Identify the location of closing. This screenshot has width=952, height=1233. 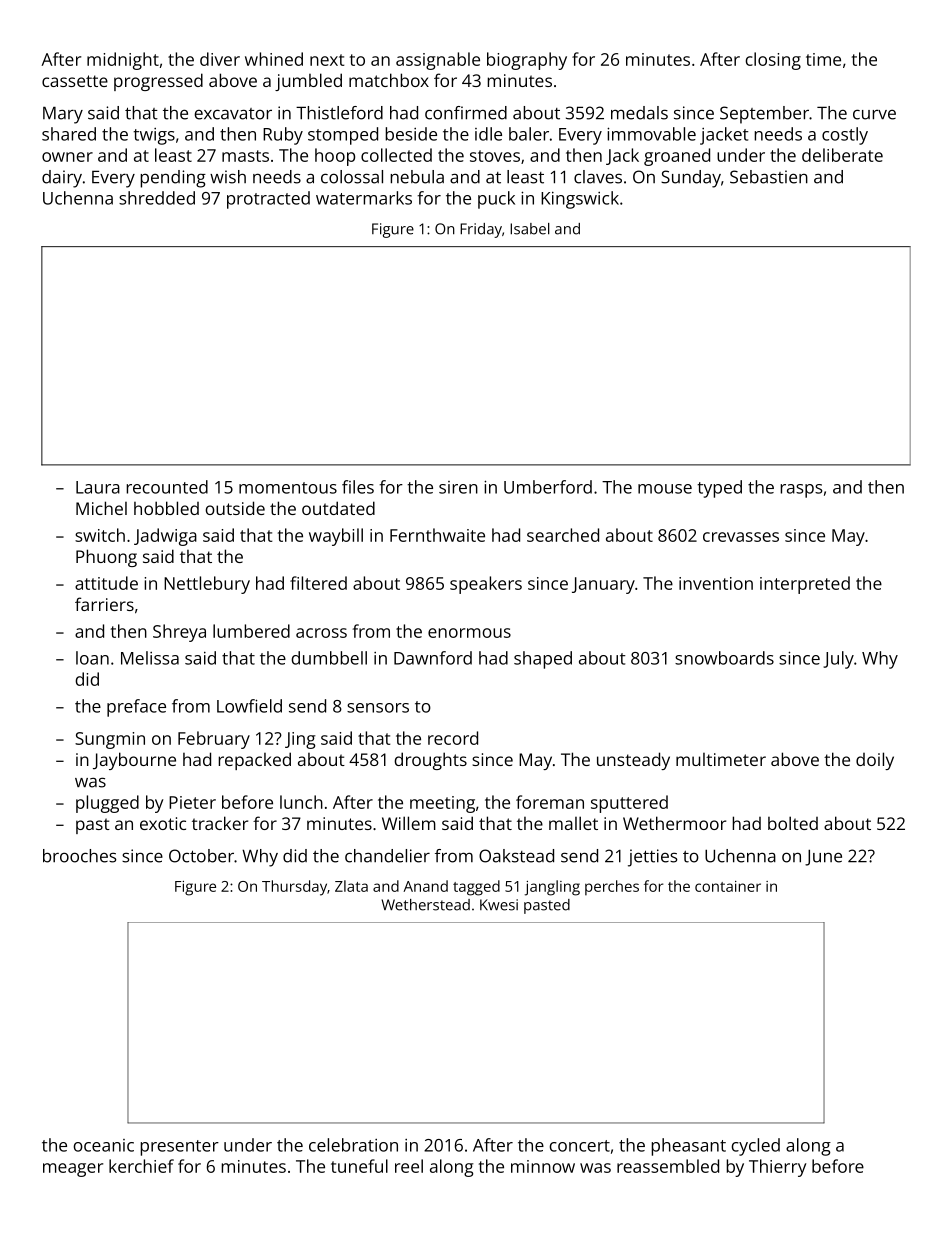
(773, 61).
